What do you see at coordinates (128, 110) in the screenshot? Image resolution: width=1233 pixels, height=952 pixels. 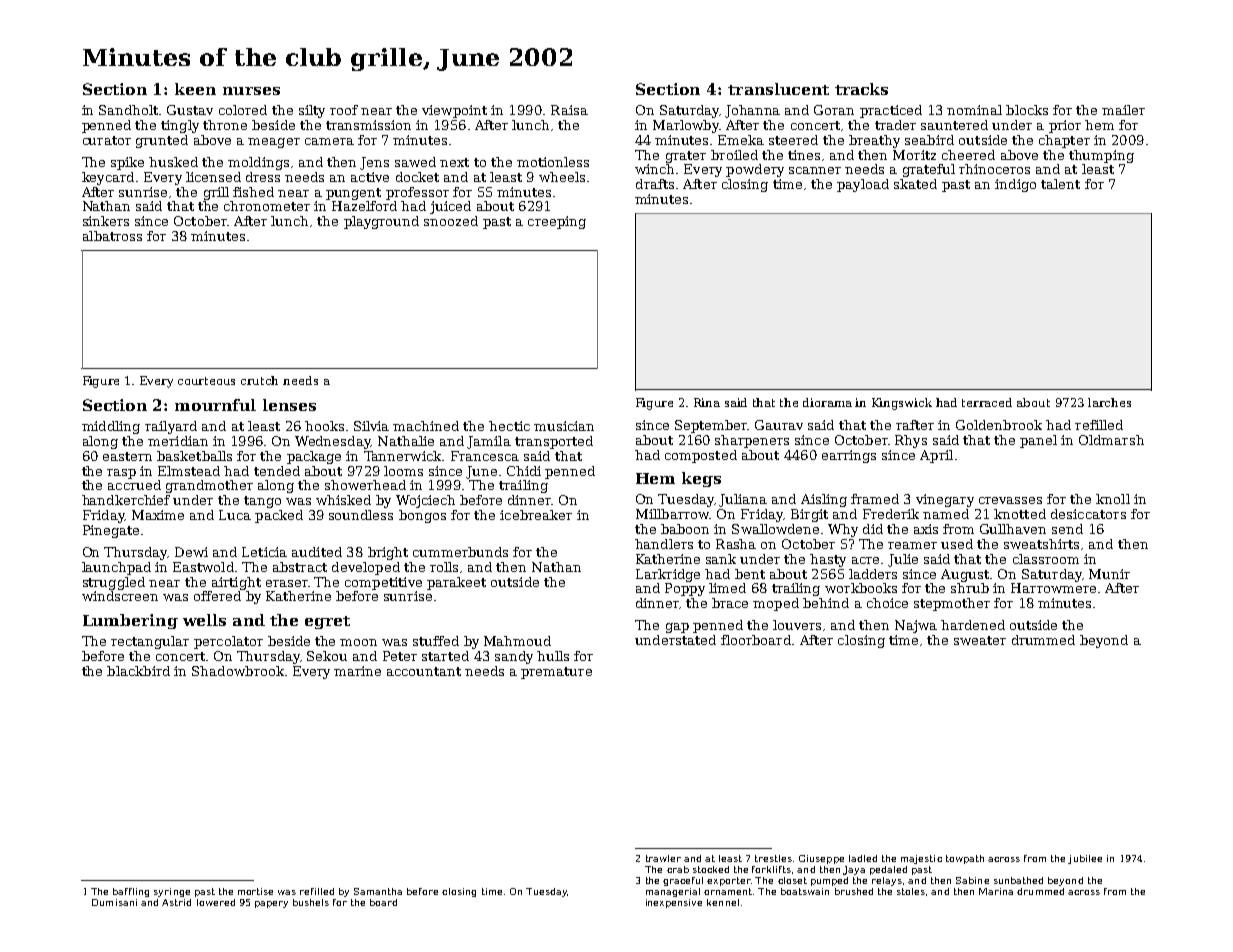 I see `Sandholt` at bounding box center [128, 110].
